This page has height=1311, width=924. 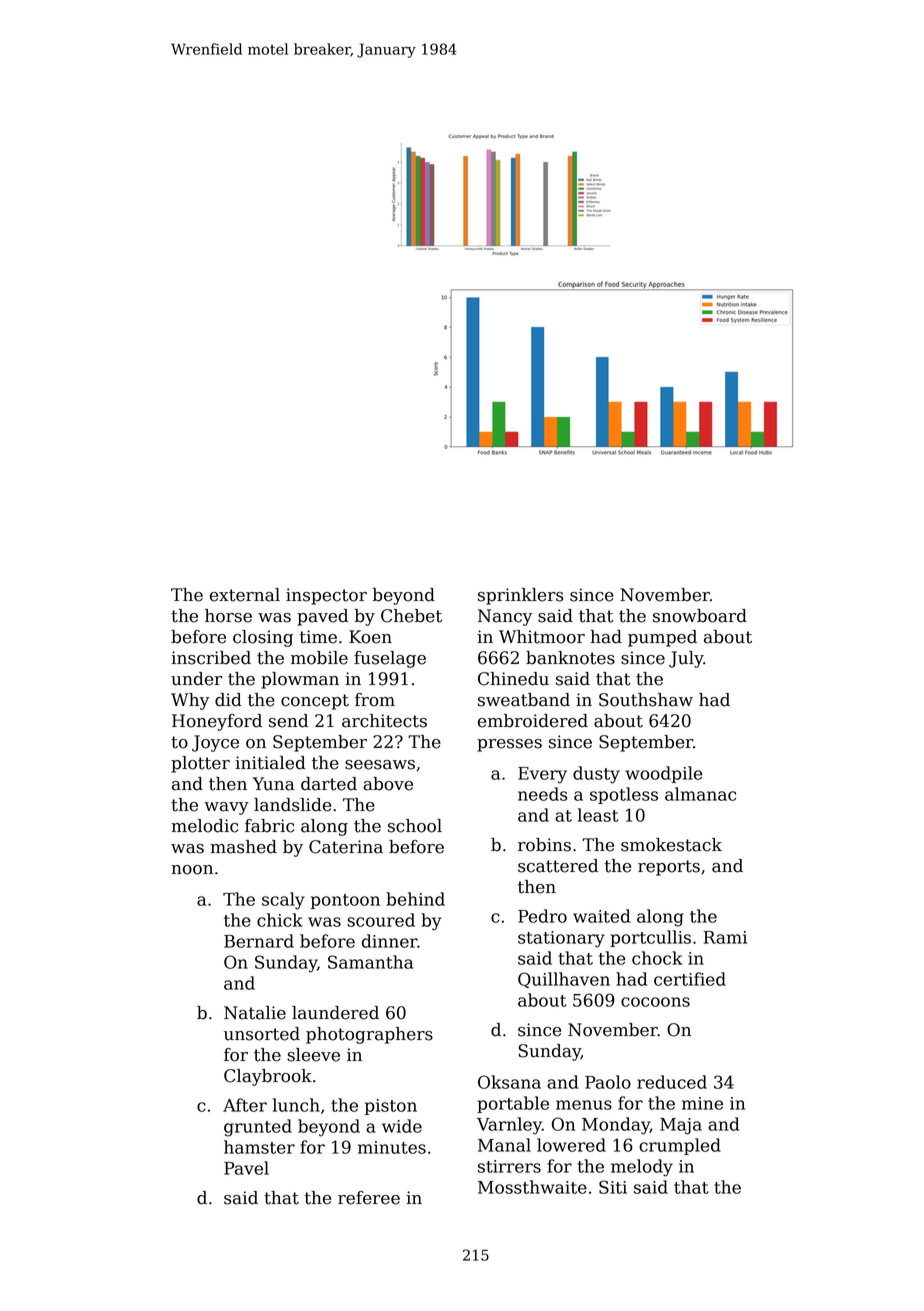 I want to click on Mossthwaite, so click(x=532, y=1187).
